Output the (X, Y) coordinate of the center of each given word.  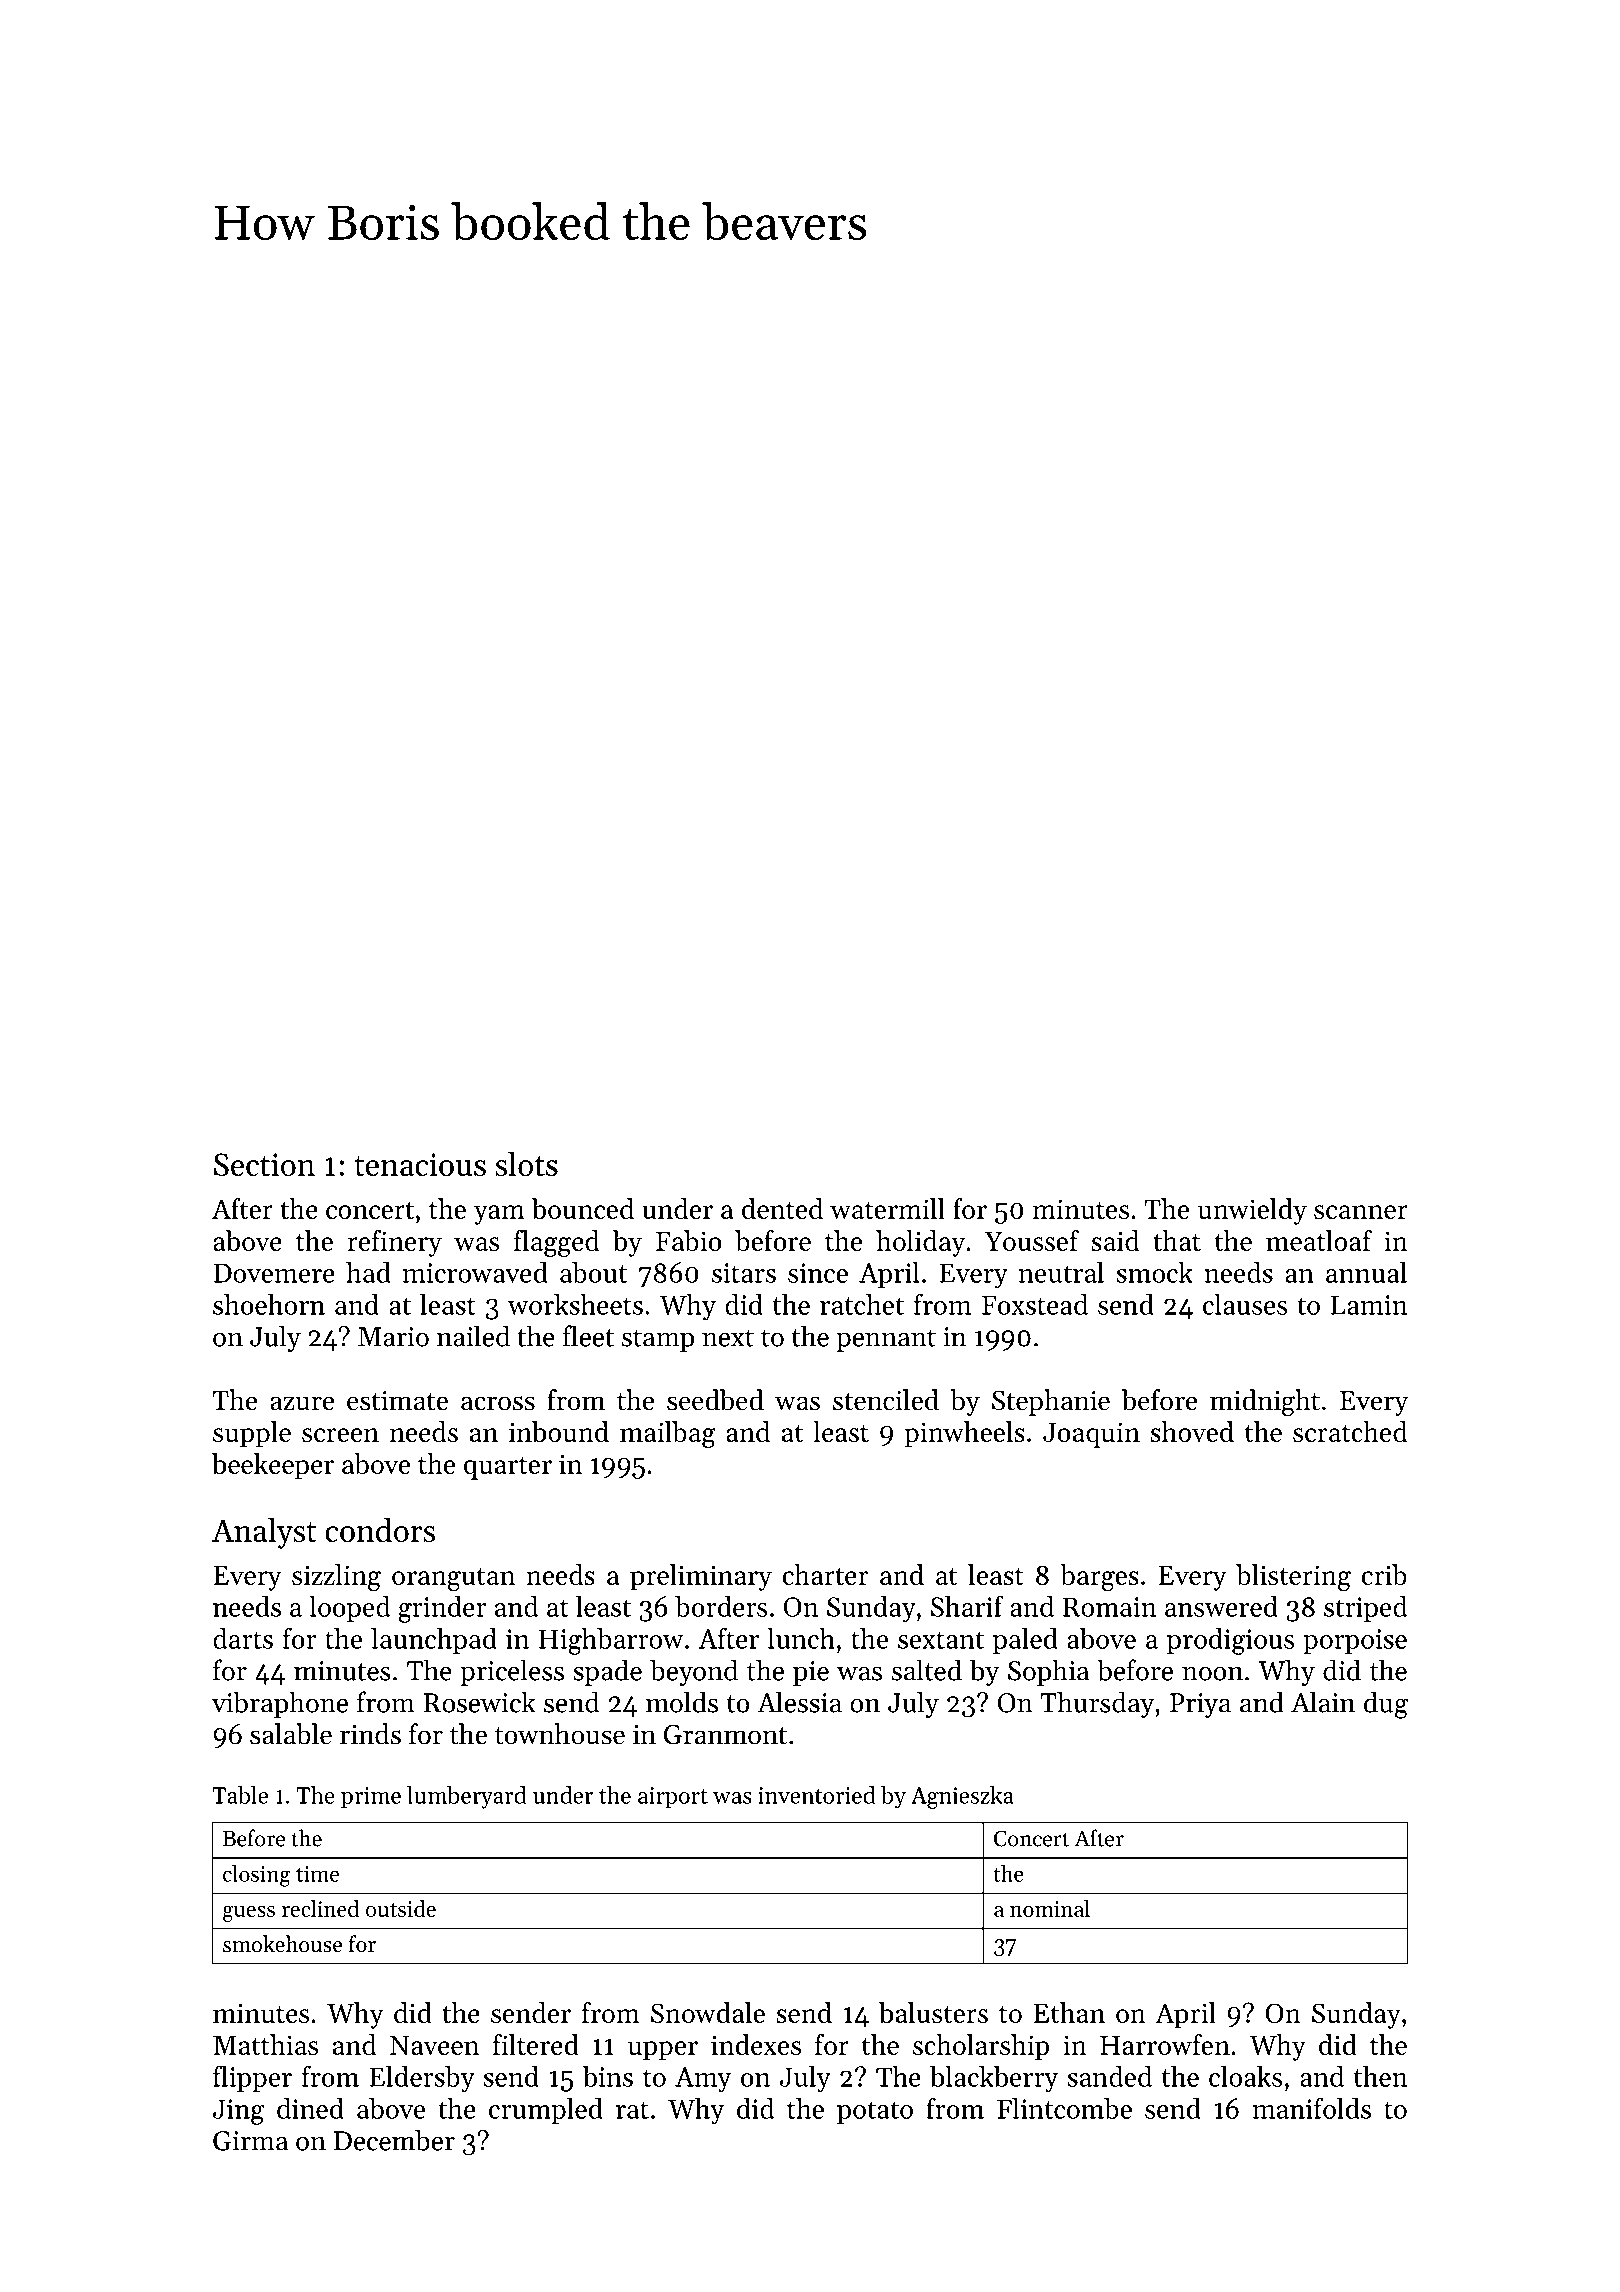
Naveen (434, 2045)
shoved (1192, 1431)
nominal (1050, 1908)
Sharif (967, 1606)
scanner (1361, 1212)
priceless (512, 1672)
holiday (920, 1243)
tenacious (420, 1164)
